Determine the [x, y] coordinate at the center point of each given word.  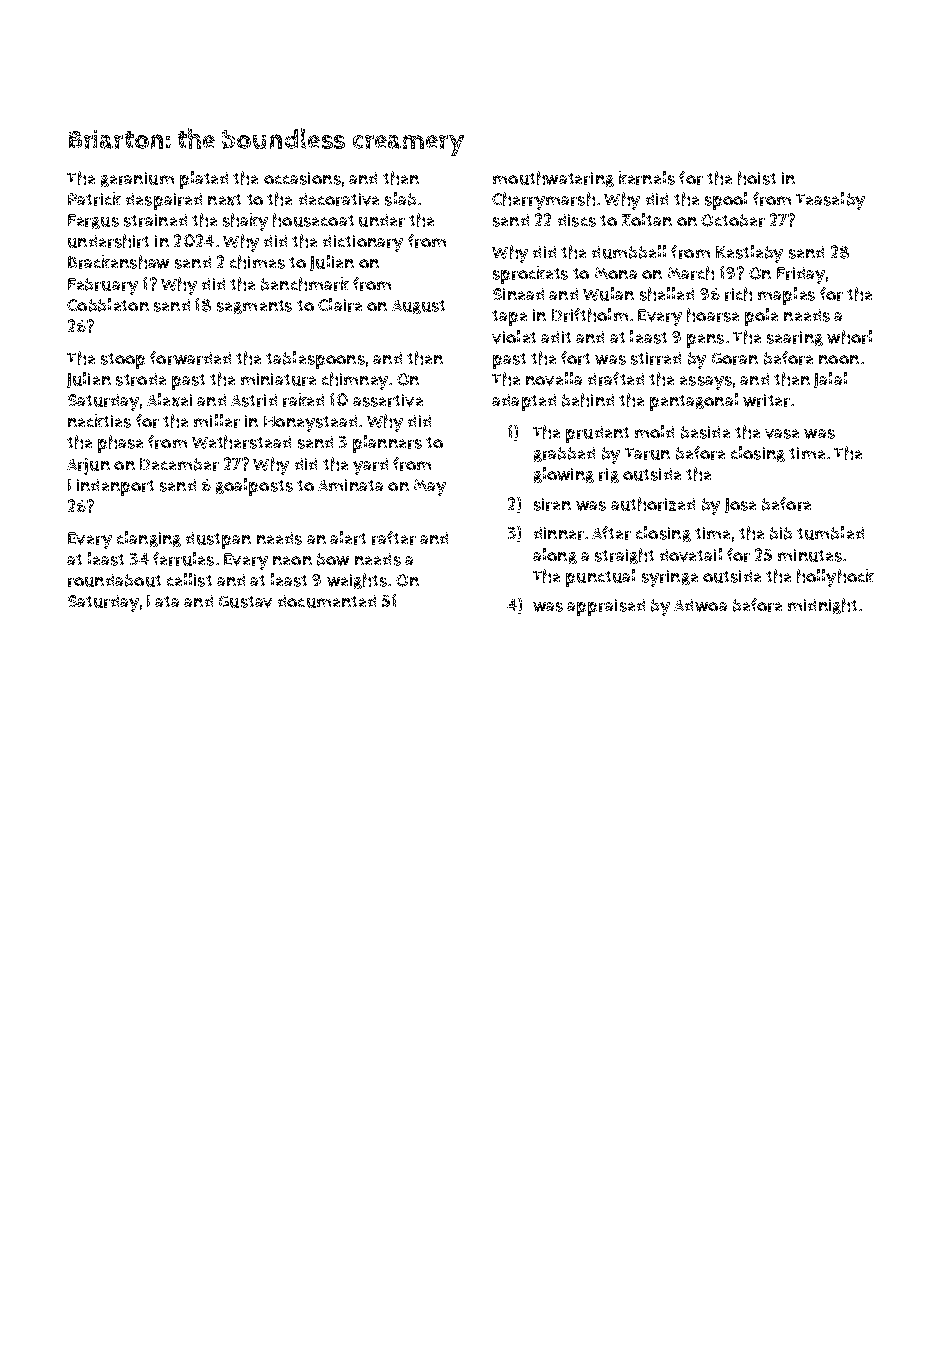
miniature [278, 379]
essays [706, 383]
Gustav [245, 602]
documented [327, 601]
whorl [849, 337]
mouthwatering [553, 179]
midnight [822, 606]
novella [554, 379]
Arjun [88, 466]
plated [204, 180]
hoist [757, 178]
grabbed [564, 454]
